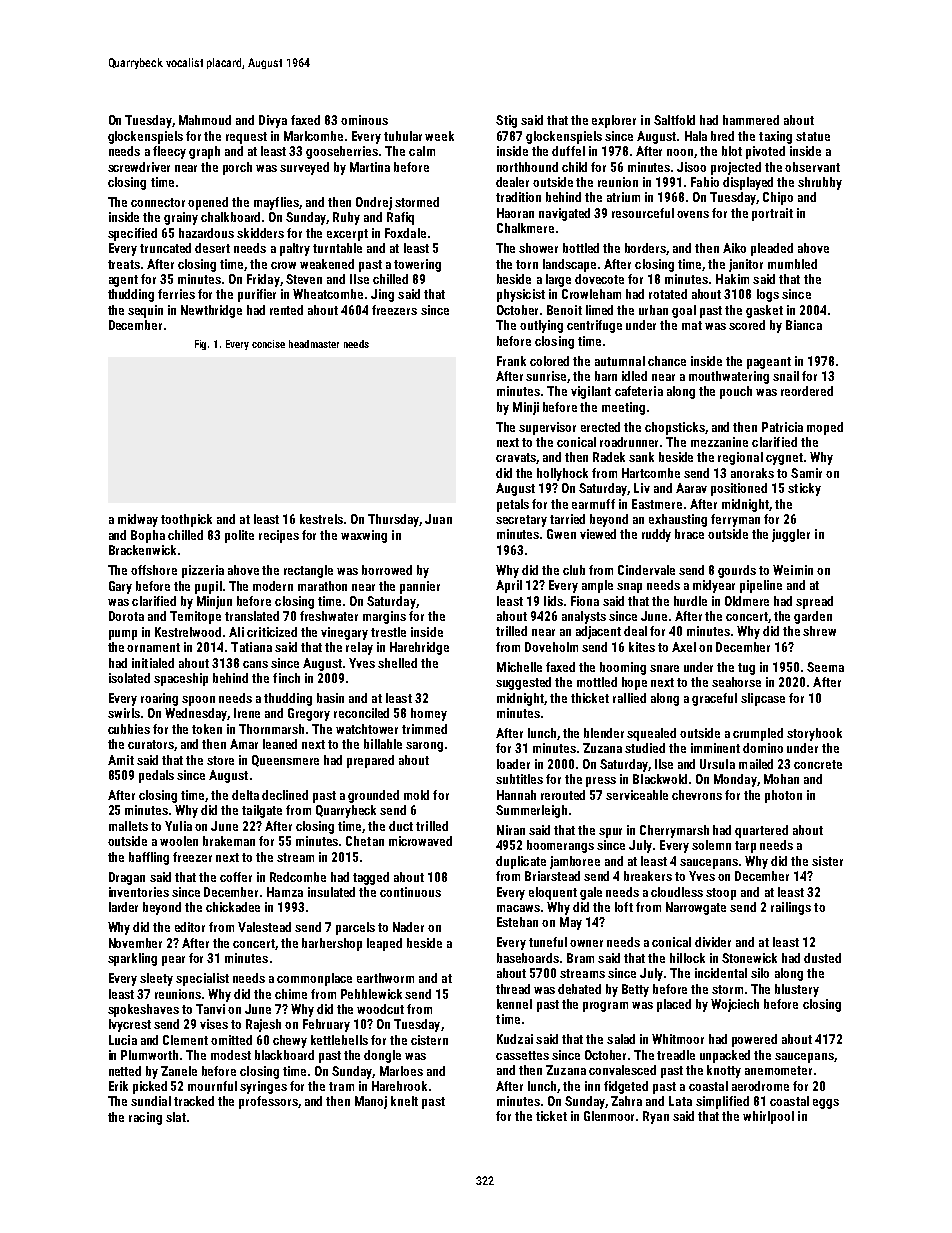  I want to click on Manoj, so click(371, 1102).
